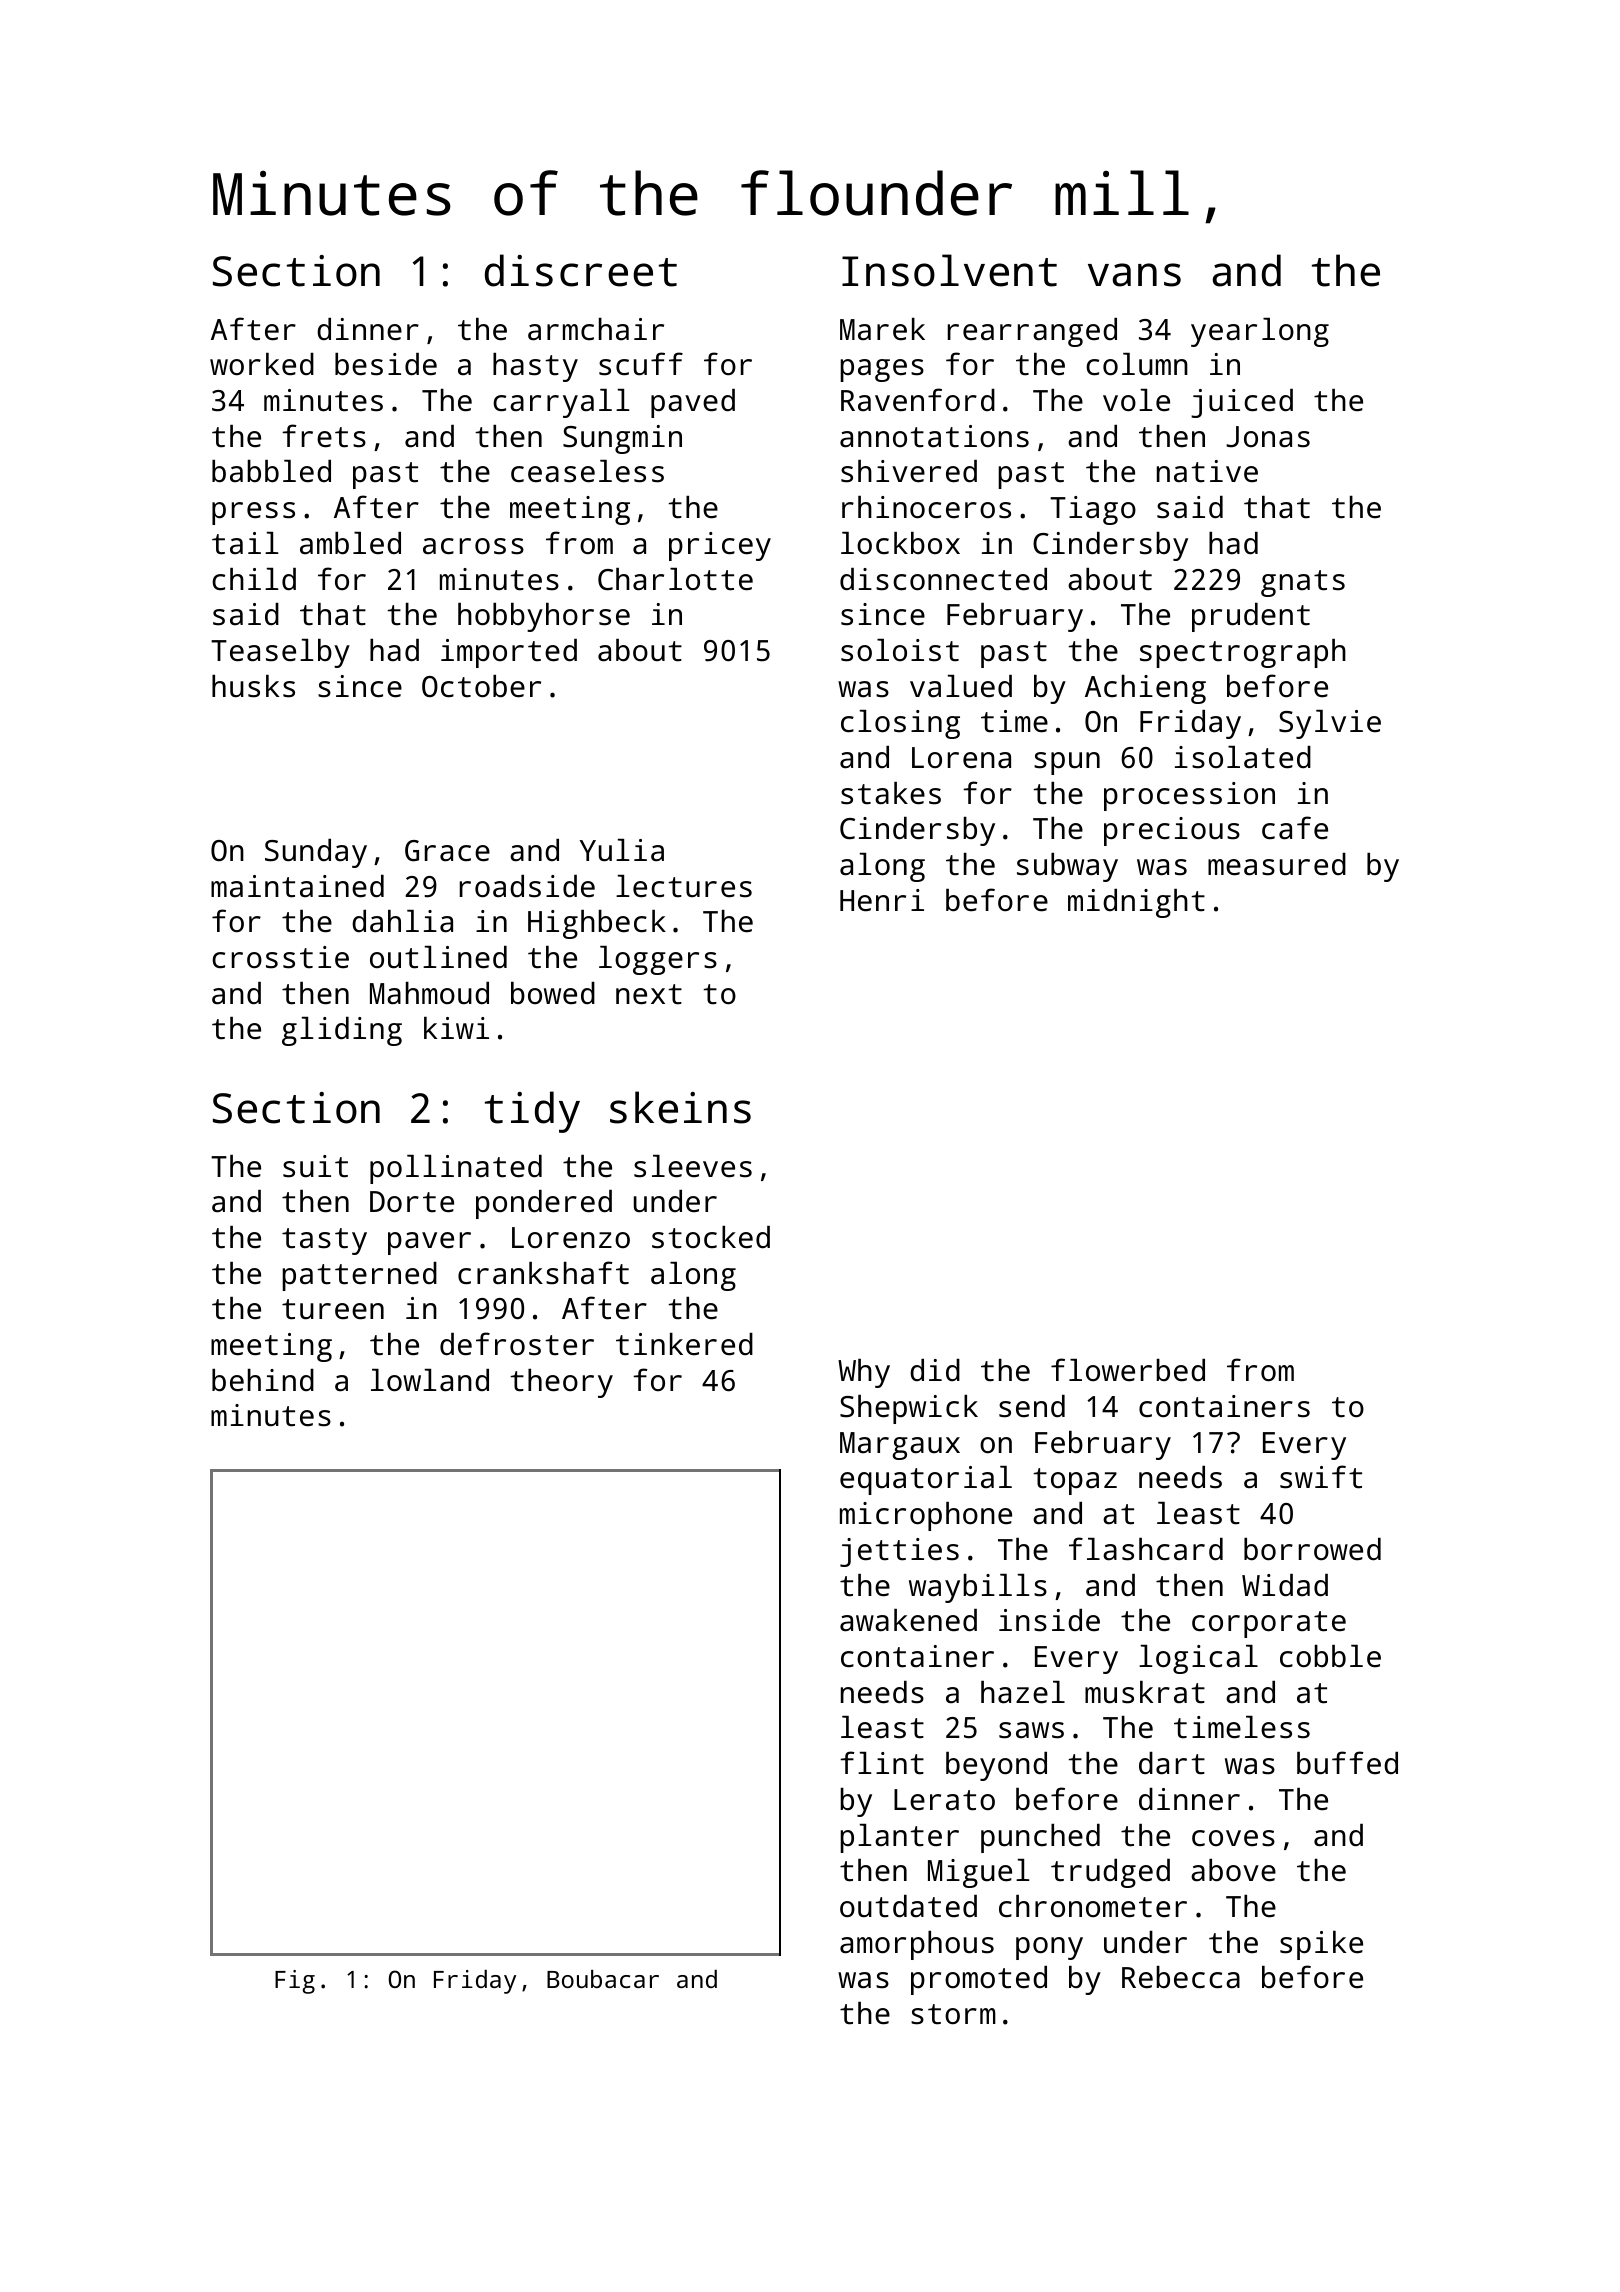 Image resolution: width=1620 pixels, height=2292 pixels. What do you see at coordinates (386, 364) in the page?
I see `beside` at bounding box center [386, 364].
